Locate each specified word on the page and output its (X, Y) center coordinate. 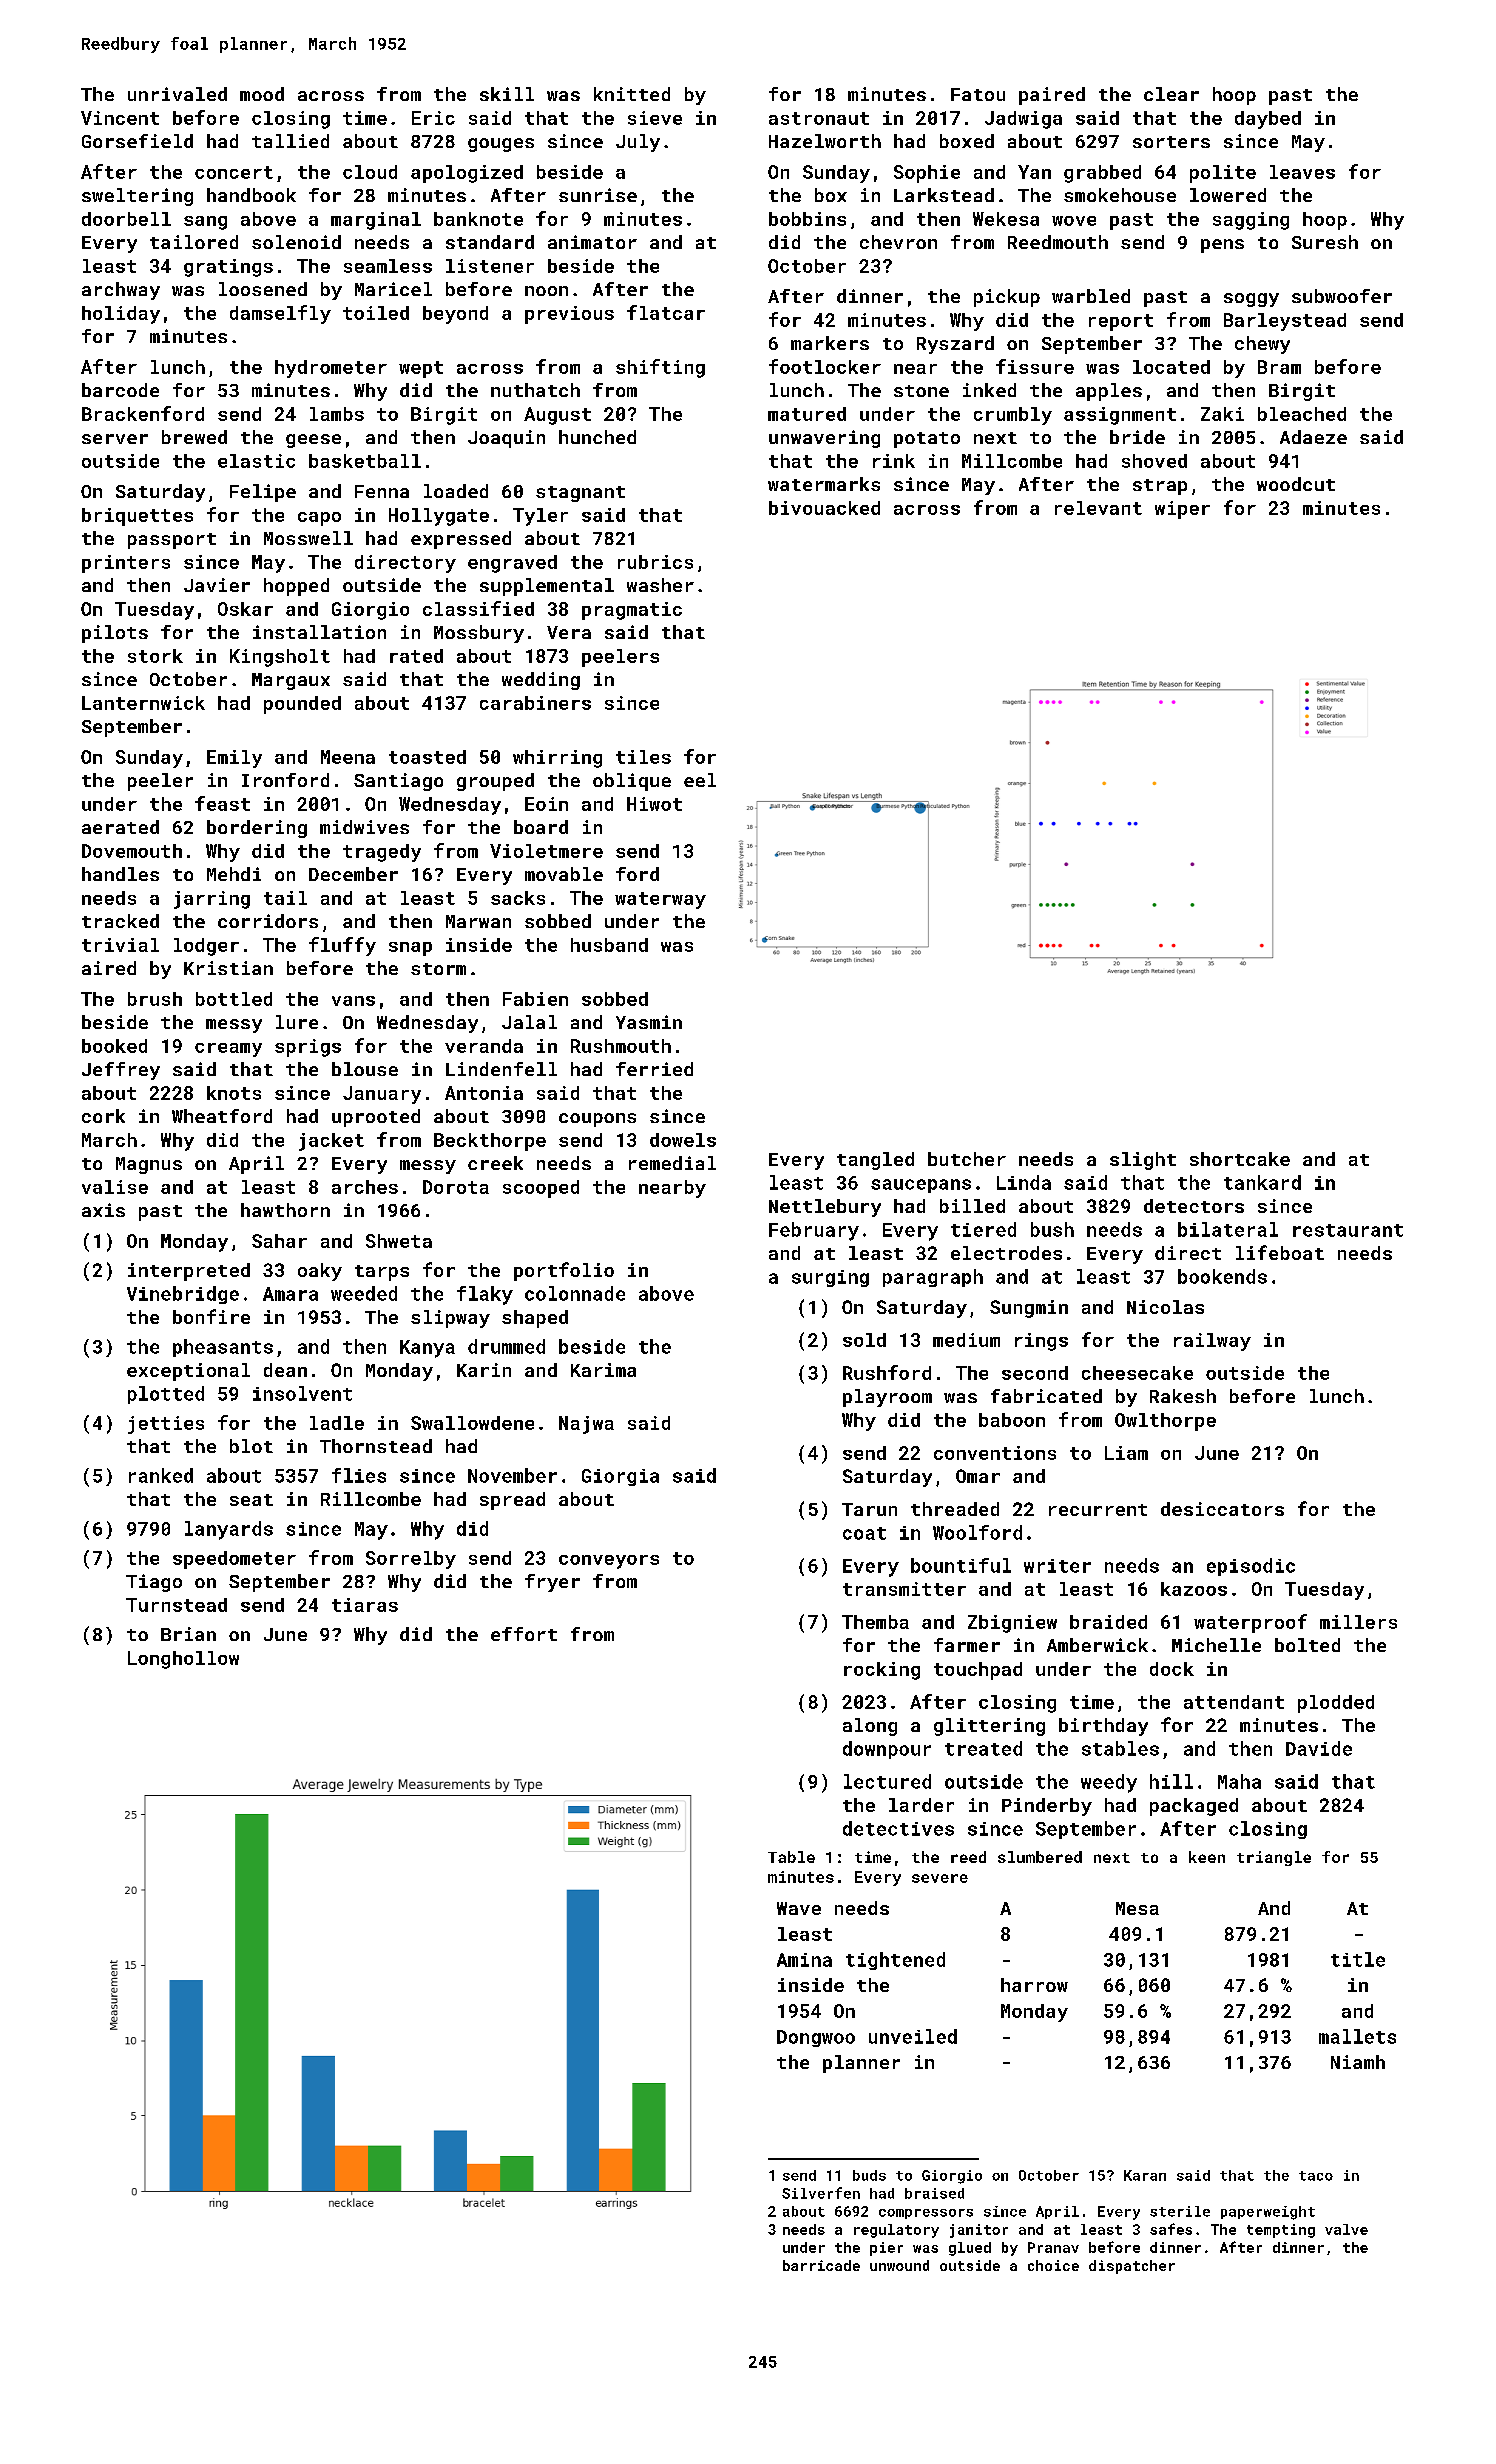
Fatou (978, 94)
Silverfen (821, 2193)
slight (1143, 1161)
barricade (821, 2265)
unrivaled (177, 94)
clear (1171, 94)
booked (114, 1046)
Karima (603, 1370)
